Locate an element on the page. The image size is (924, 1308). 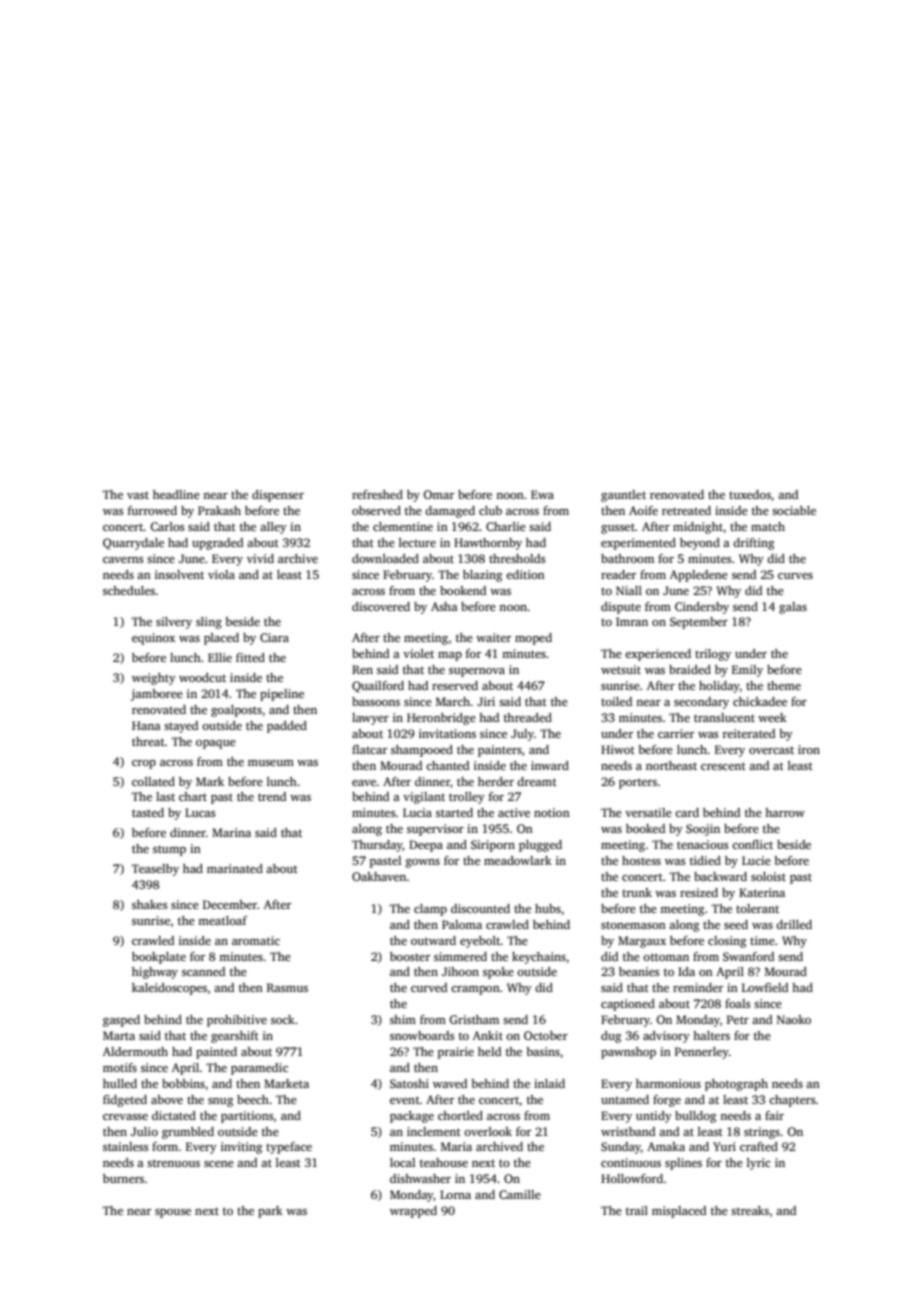
Ewa is located at coordinates (542, 494).
